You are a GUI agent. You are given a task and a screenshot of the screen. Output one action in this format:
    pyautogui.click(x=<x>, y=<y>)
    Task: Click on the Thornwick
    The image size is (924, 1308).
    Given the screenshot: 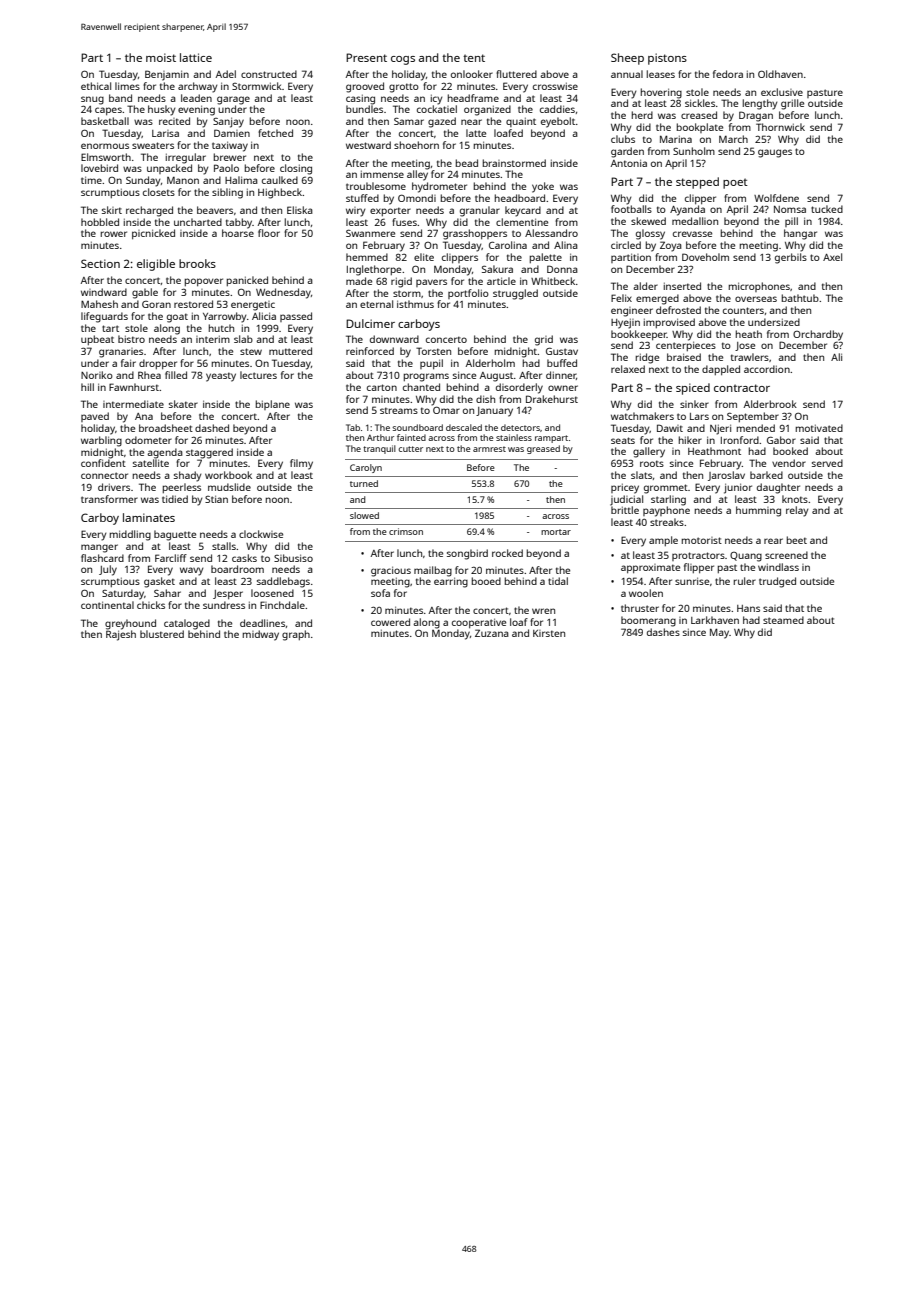 What is the action you would take?
    pyautogui.click(x=780, y=127)
